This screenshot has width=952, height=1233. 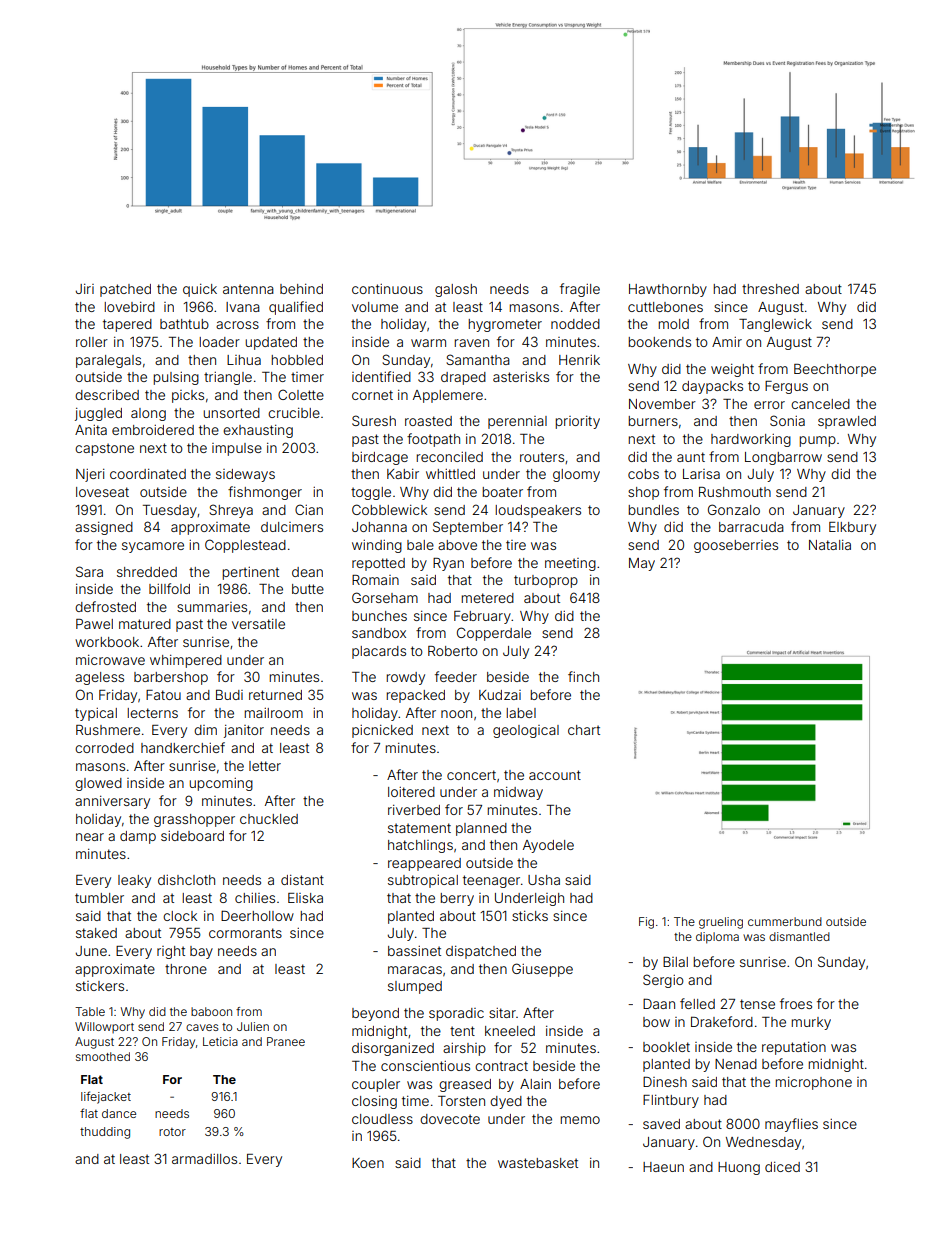 I want to click on felled, so click(x=697, y=1003).
